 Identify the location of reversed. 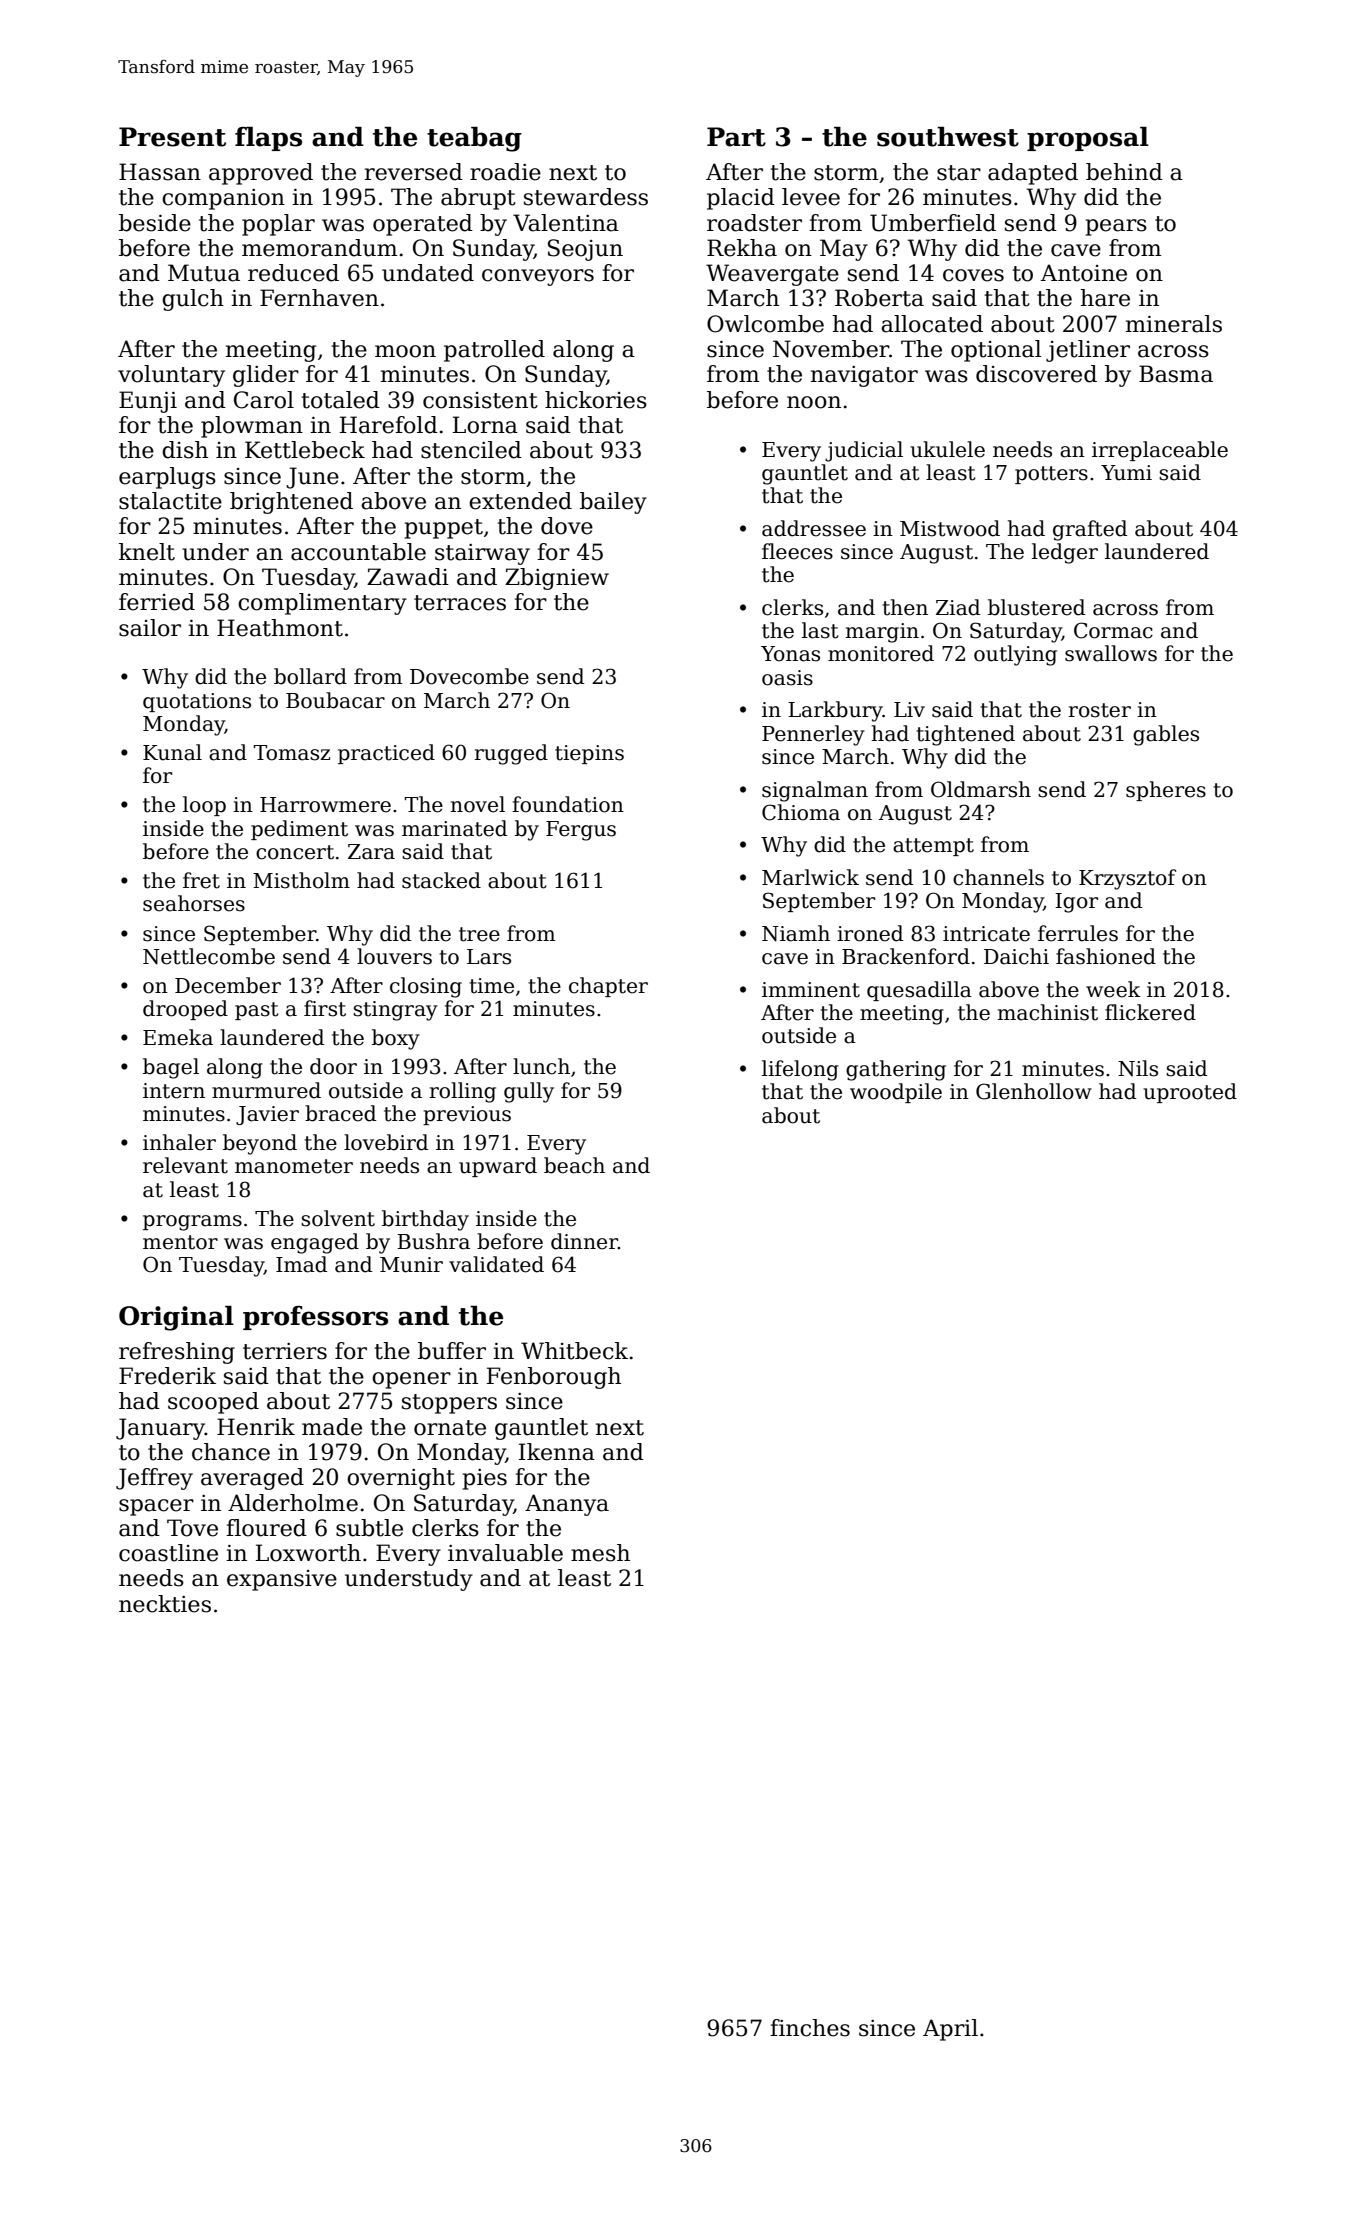
(414, 172).
